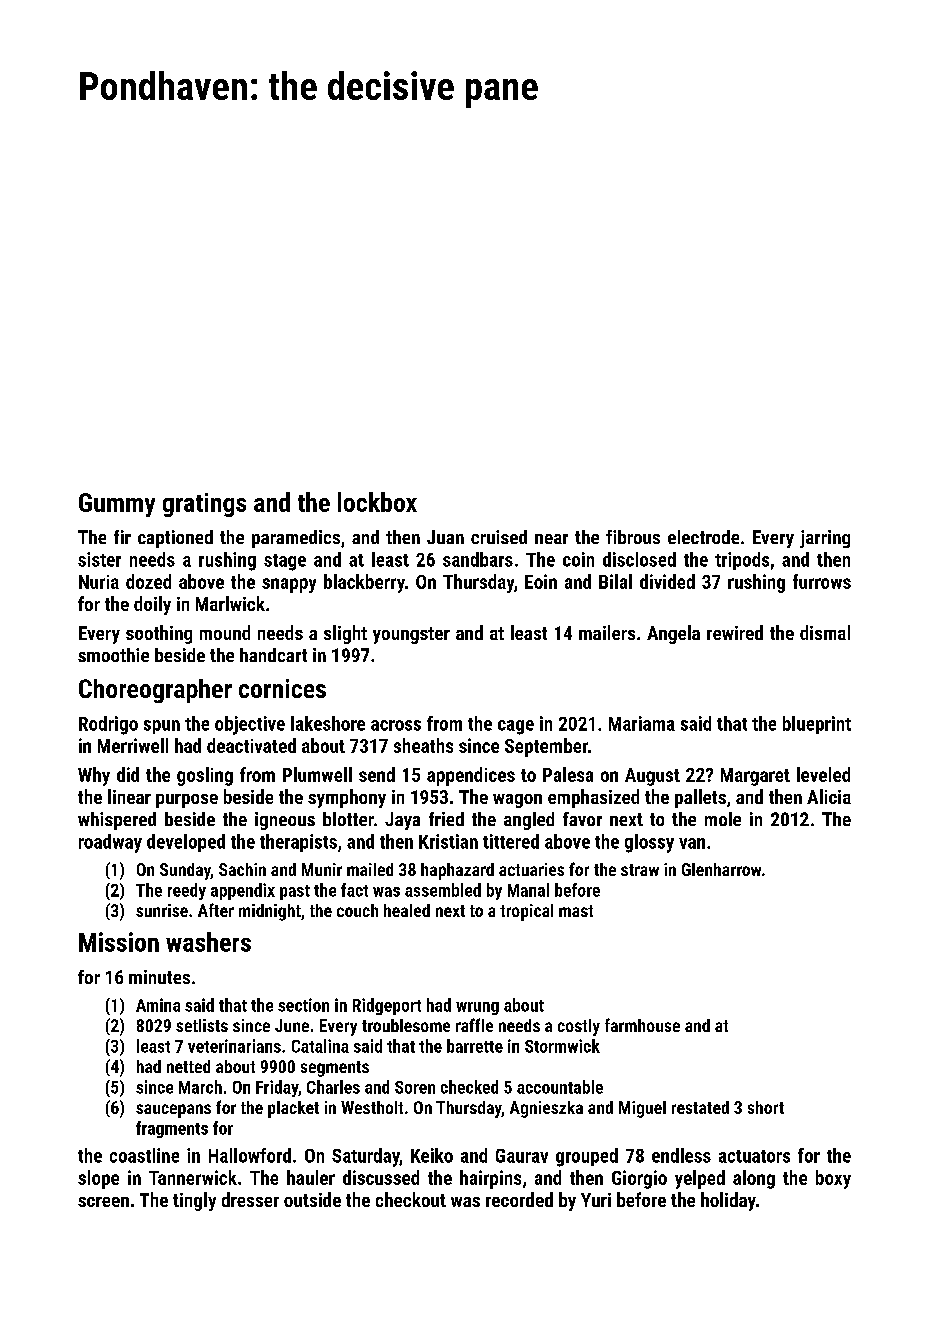 The image size is (929, 1318). What do you see at coordinates (825, 539) in the document?
I see `jarring` at bounding box center [825, 539].
